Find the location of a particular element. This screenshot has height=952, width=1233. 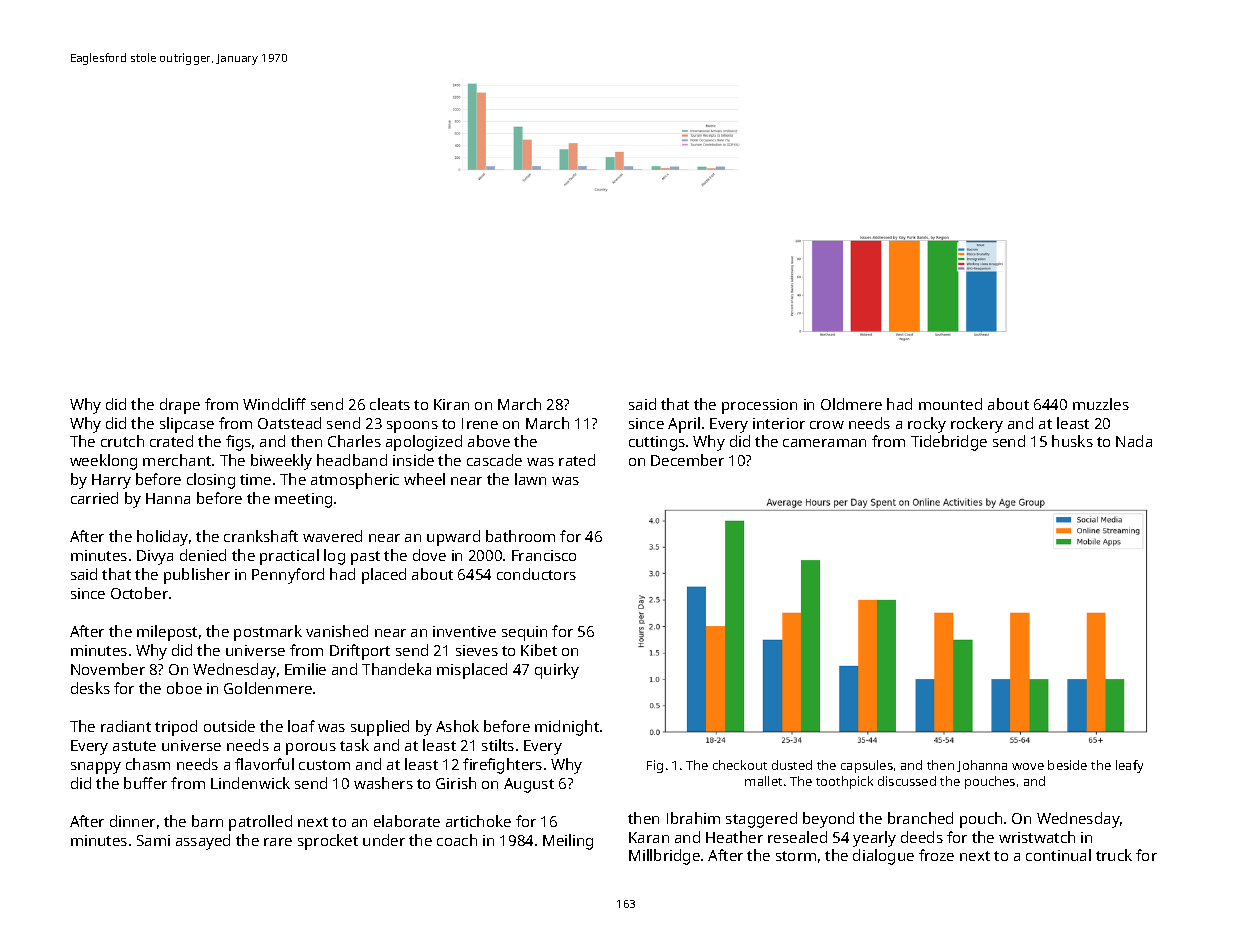

midnight is located at coordinates (567, 728).
